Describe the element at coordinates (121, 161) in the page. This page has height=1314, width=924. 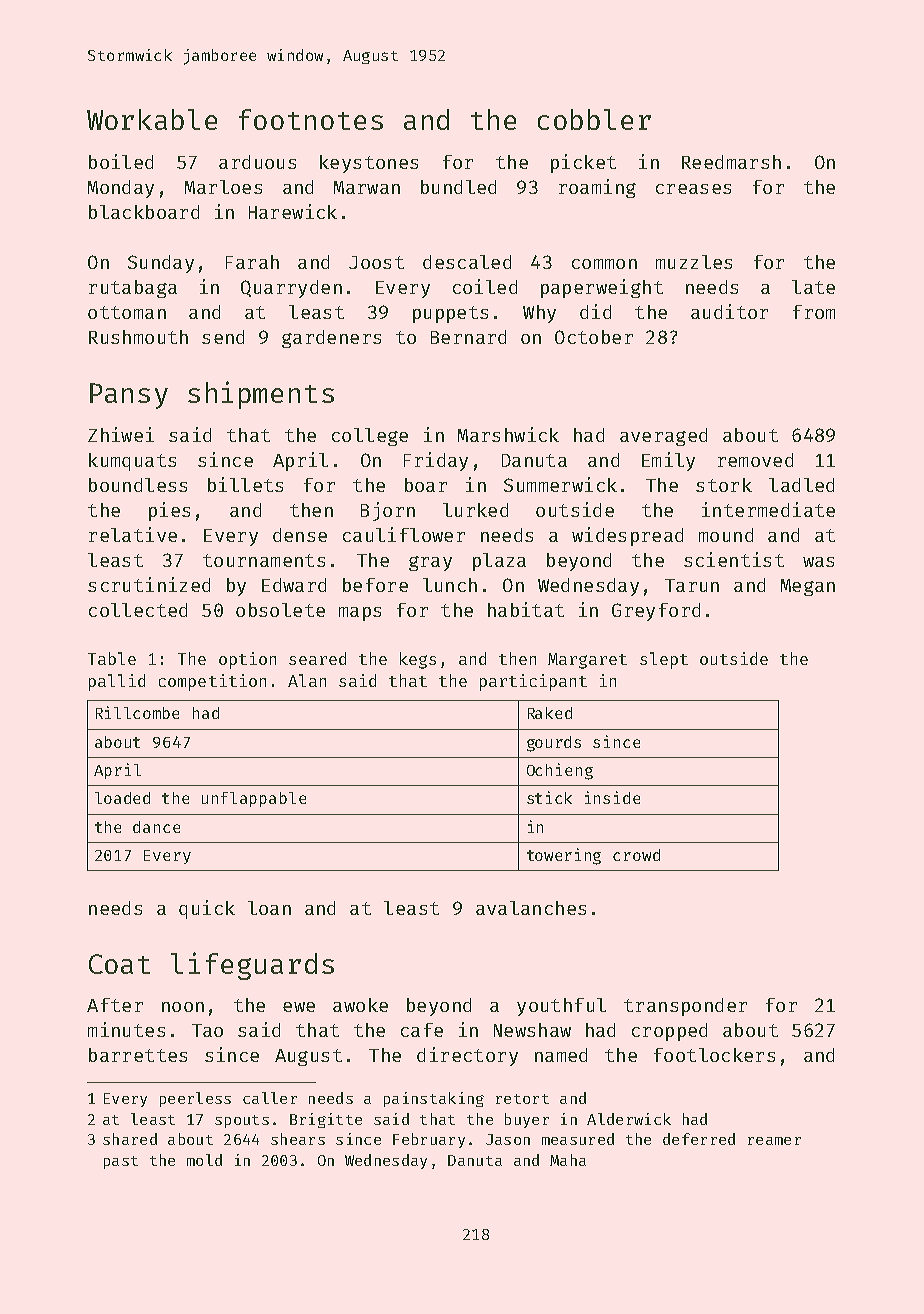
I see `boiled` at that location.
